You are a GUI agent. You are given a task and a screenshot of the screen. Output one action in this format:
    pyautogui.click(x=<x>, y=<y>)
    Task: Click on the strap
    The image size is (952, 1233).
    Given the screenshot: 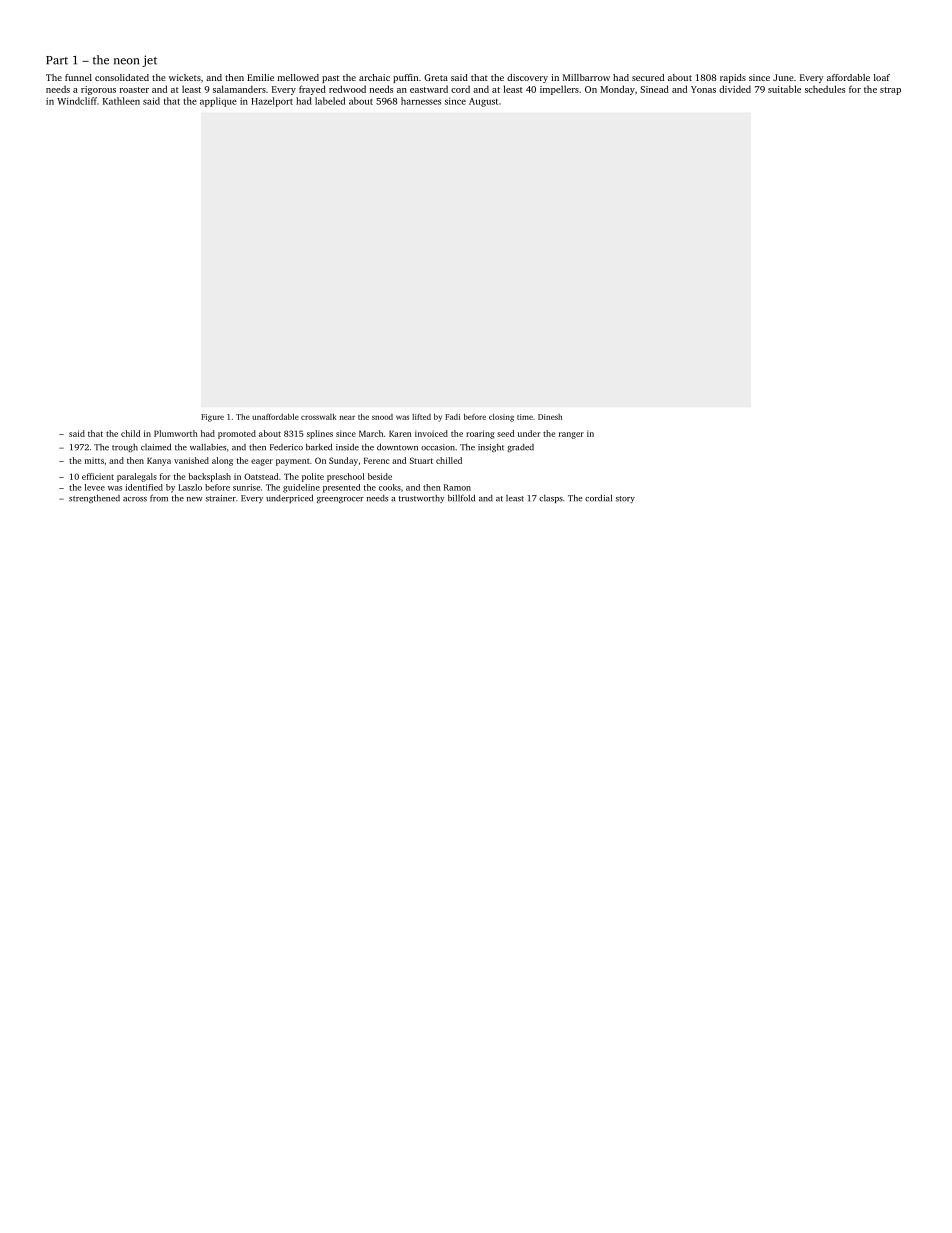 What is the action you would take?
    pyautogui.click(x=890, y=91)
